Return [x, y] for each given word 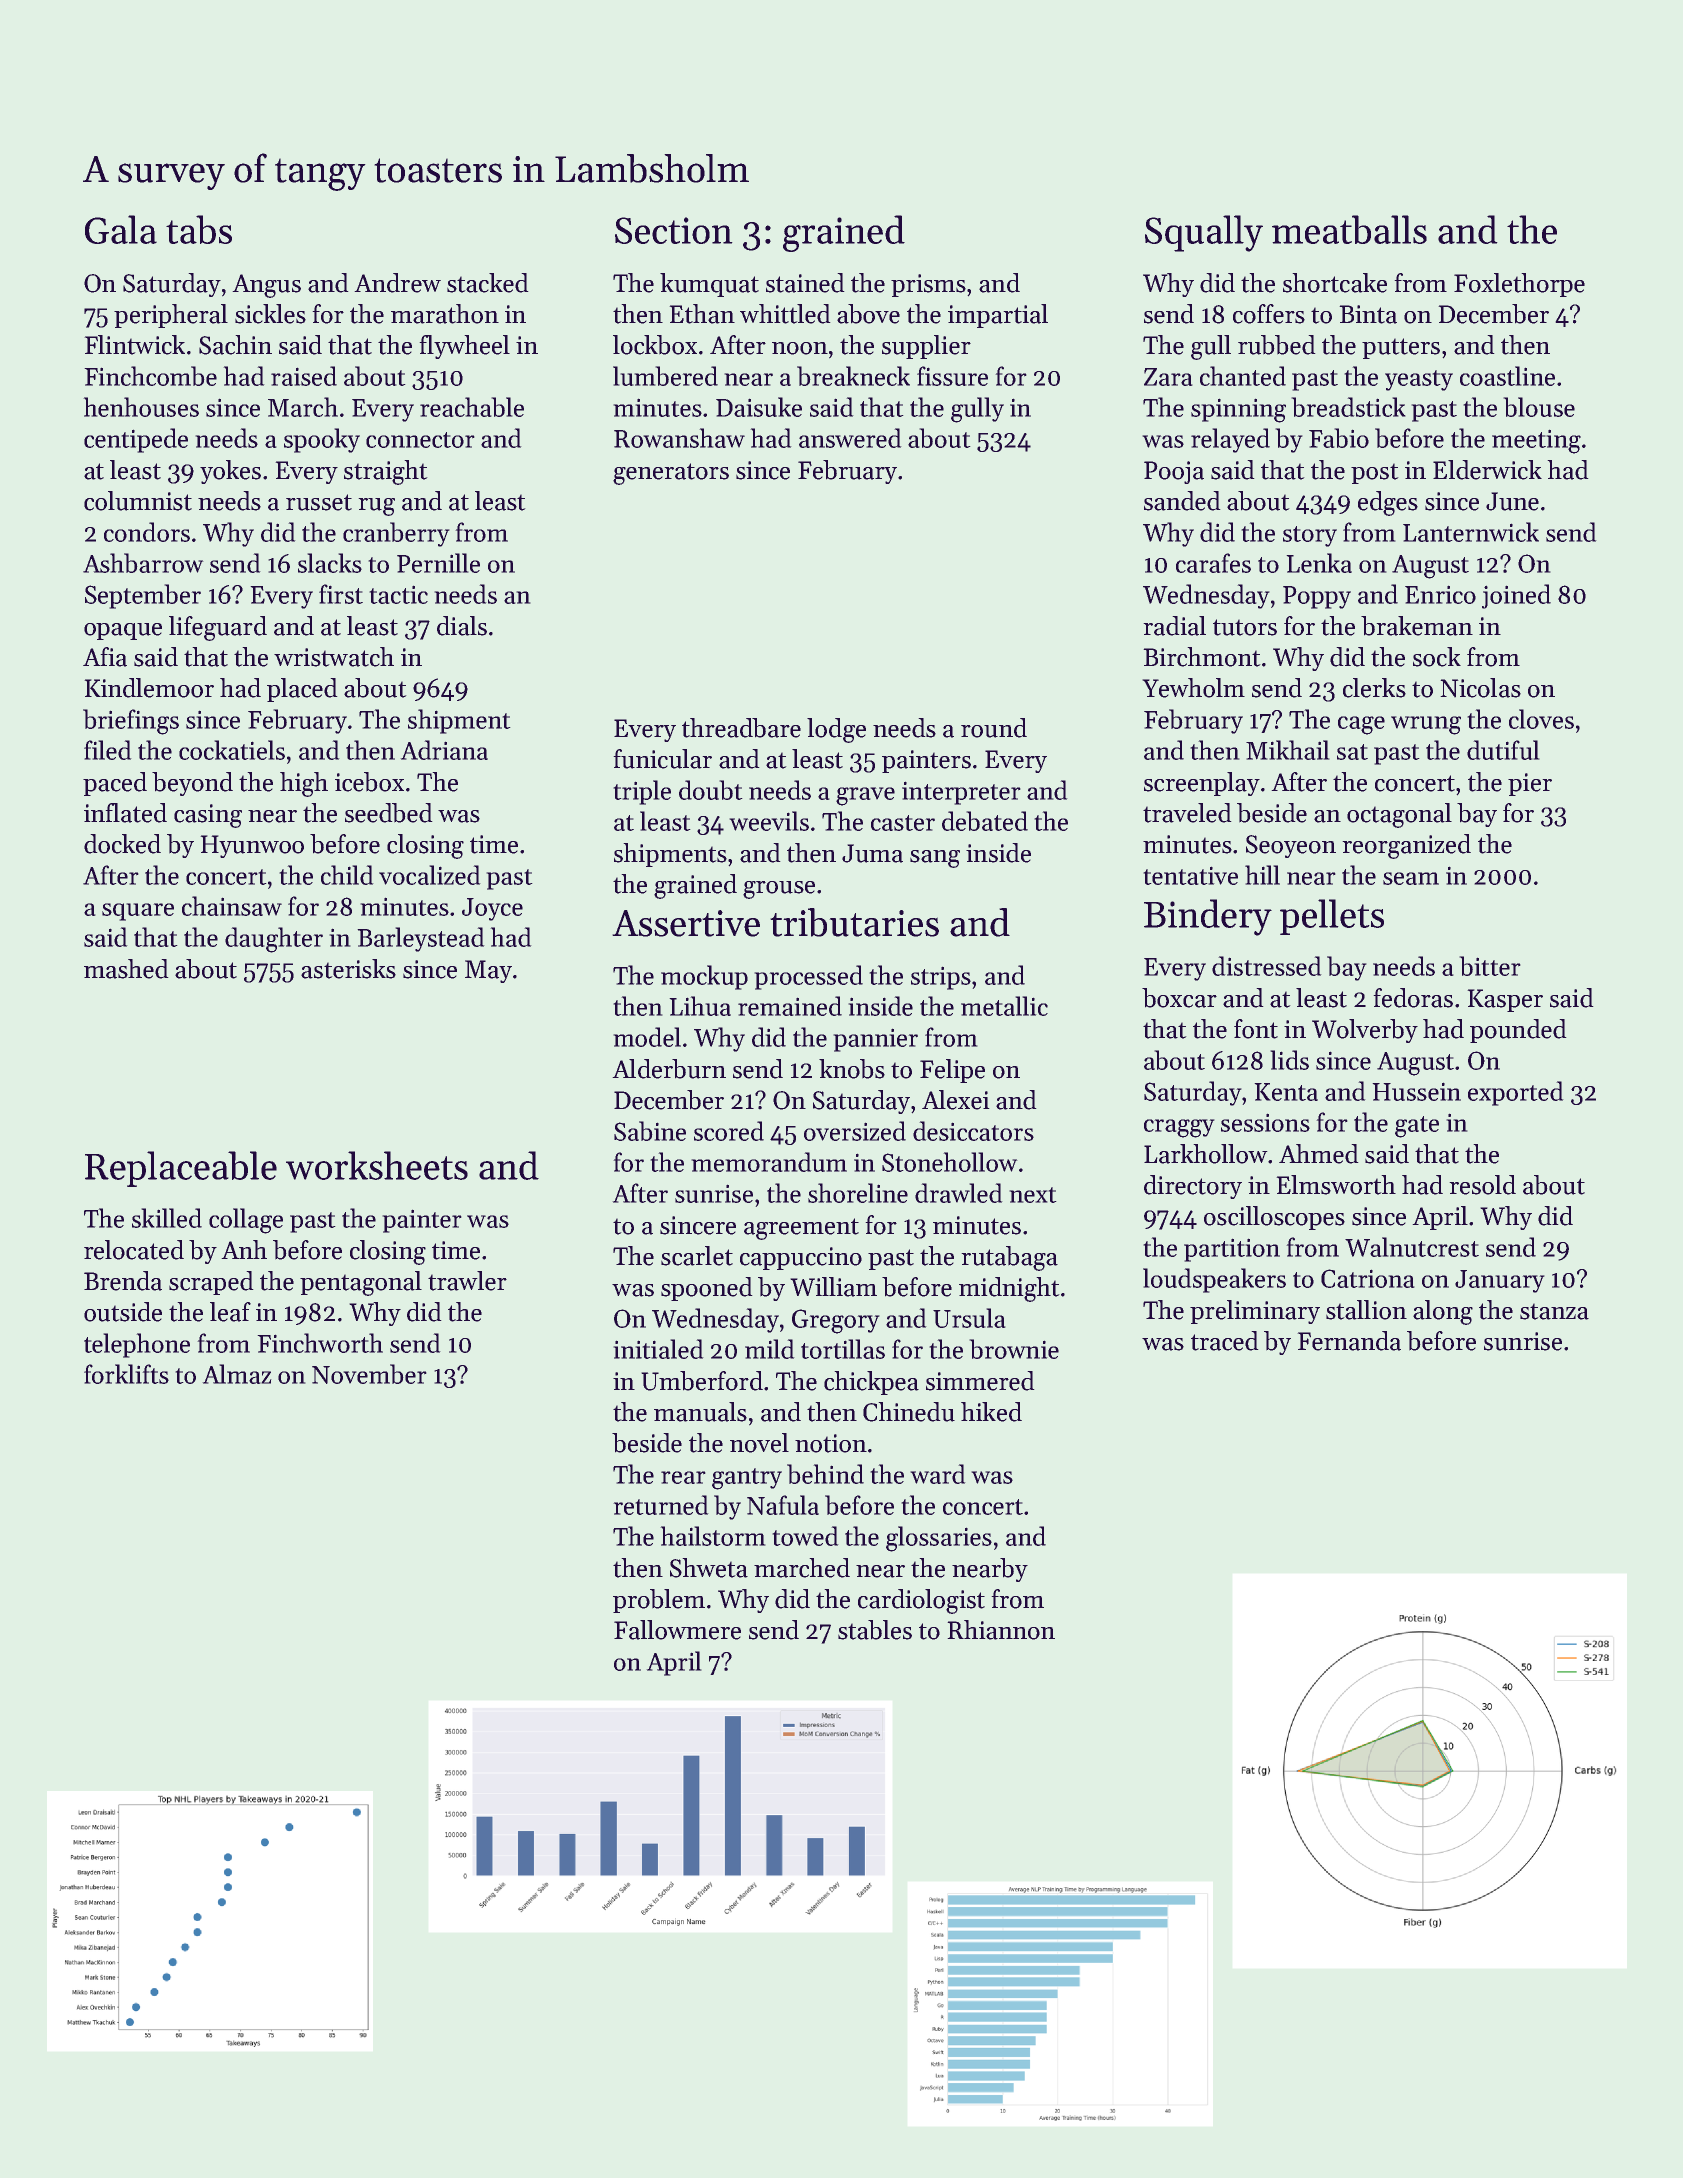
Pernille [438, 563]
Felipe [952, 1071]
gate [1417, 1127]
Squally [1204, 233]
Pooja [1174, 472]
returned [661, 1505]
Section [674, 230]
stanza [1554, 1311]
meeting [1536, 441]
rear [683, 1477]
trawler [467, 1281]
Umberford [702, 1381]
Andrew [397, 283]
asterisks [348, 969]
